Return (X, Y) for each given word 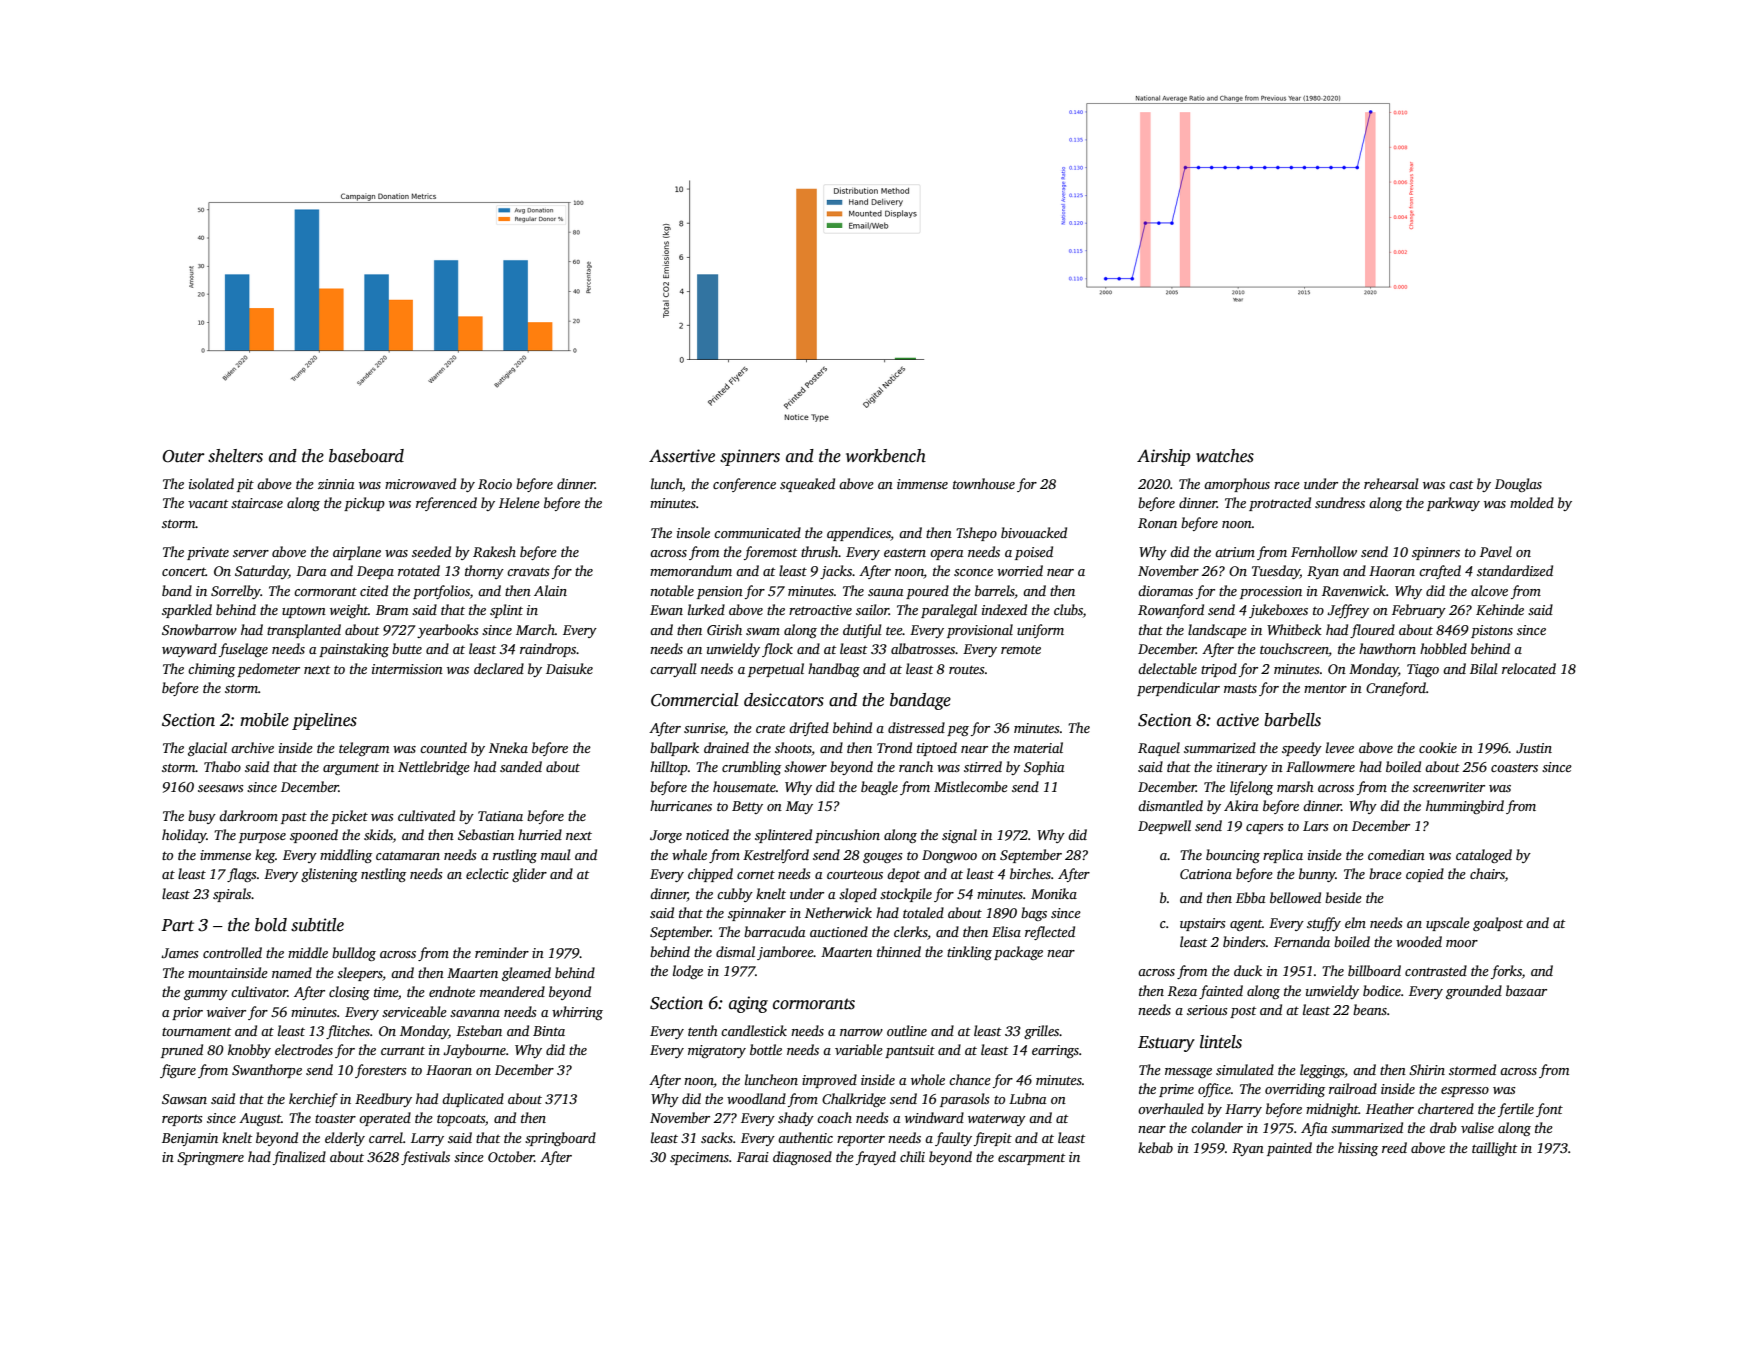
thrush (820, 551)
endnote (452, 991)
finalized (299, 1158)
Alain (550, 590)
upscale (1448, 924)
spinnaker (757, 914)
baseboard (366, 456)
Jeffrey (1348, 611)
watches (1225, 456)
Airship (1164, 457)
